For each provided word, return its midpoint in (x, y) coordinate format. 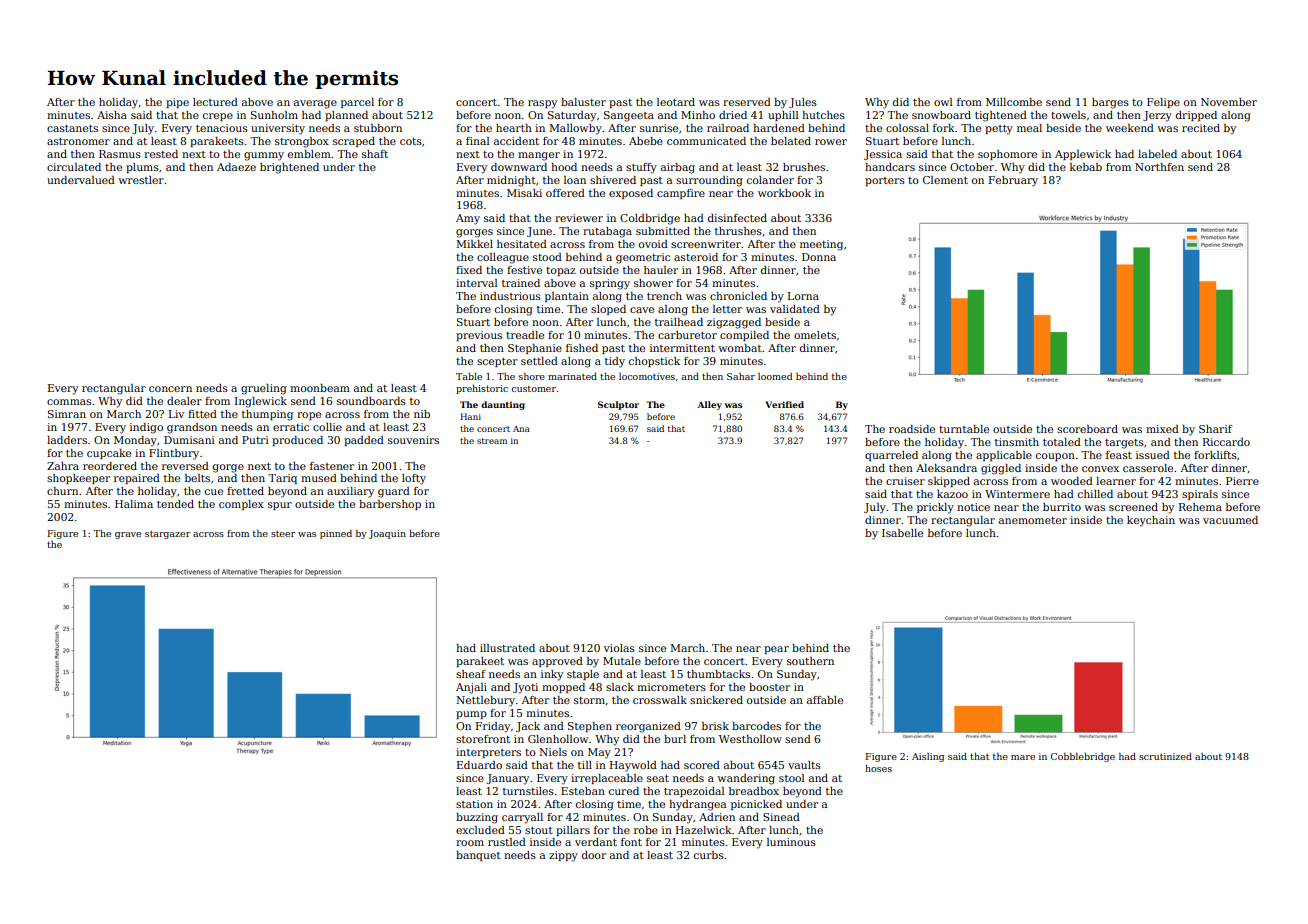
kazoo (952, 494)
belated (791, 141)
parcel (357, 103)
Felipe (1163, 103)
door (594, 855)
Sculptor (618, 405)
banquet (478, 856)
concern (170, 389)
